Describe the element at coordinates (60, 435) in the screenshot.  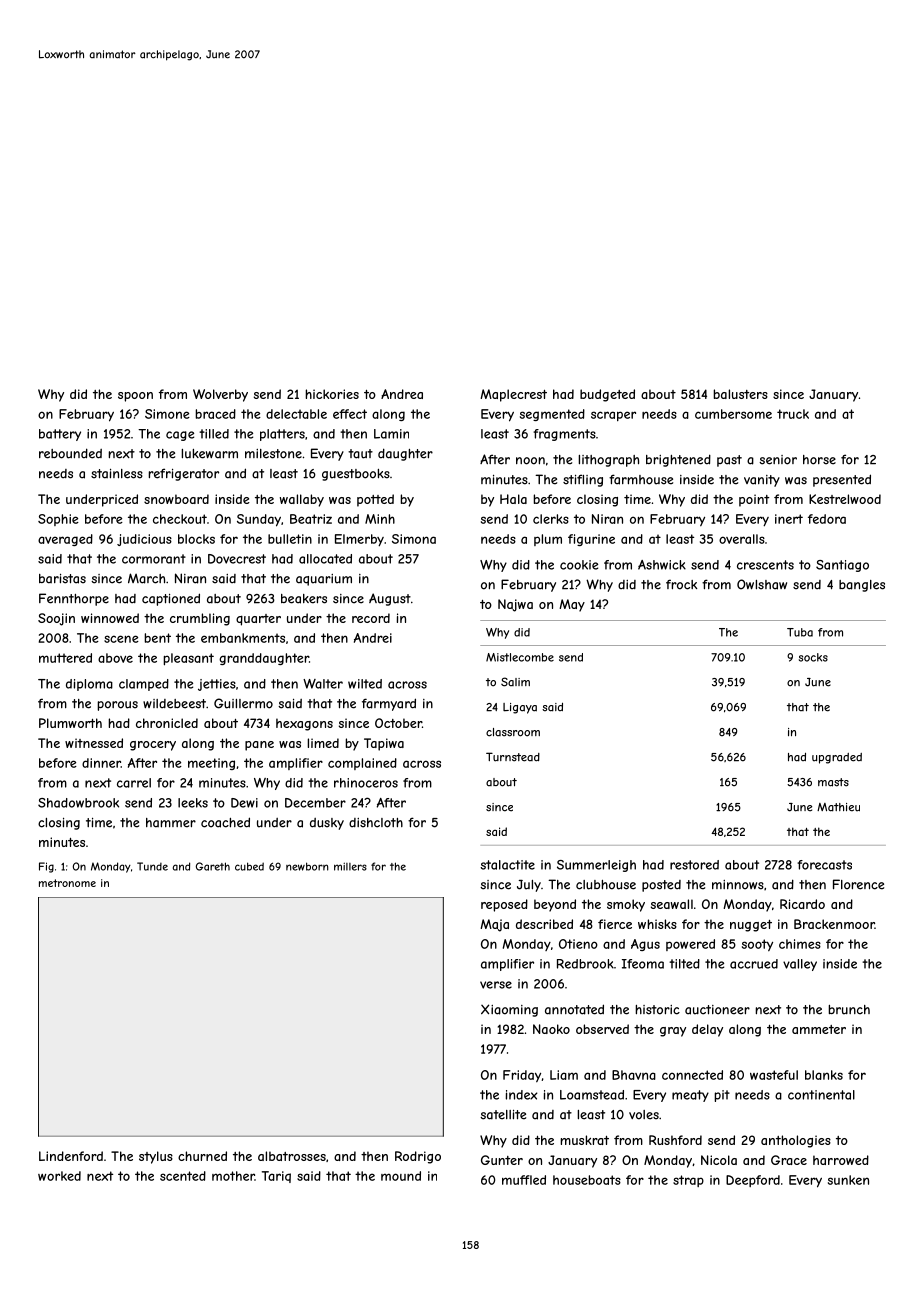
I see `battery` at that location.
